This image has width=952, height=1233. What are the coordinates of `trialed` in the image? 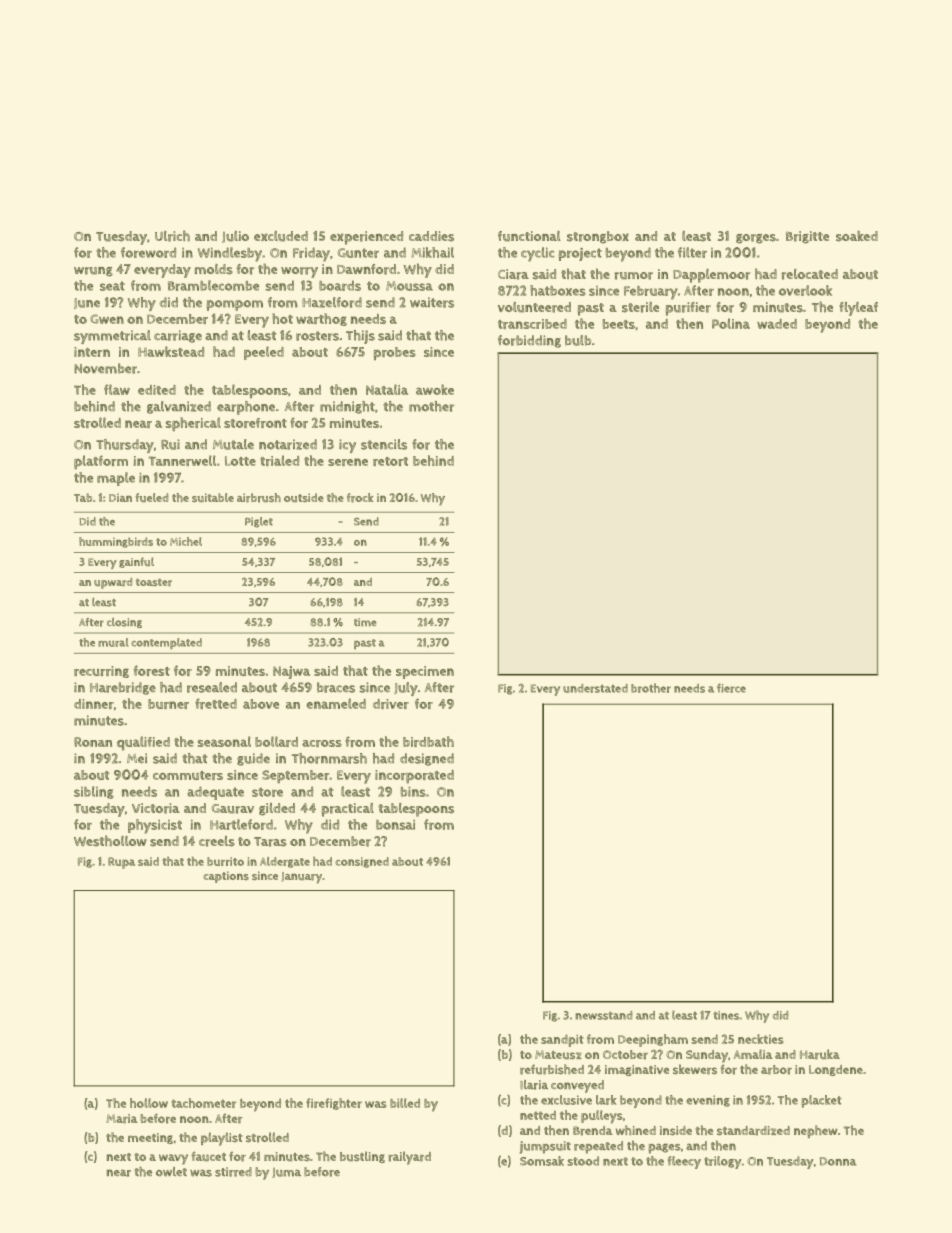 It's located at (279, 460).
